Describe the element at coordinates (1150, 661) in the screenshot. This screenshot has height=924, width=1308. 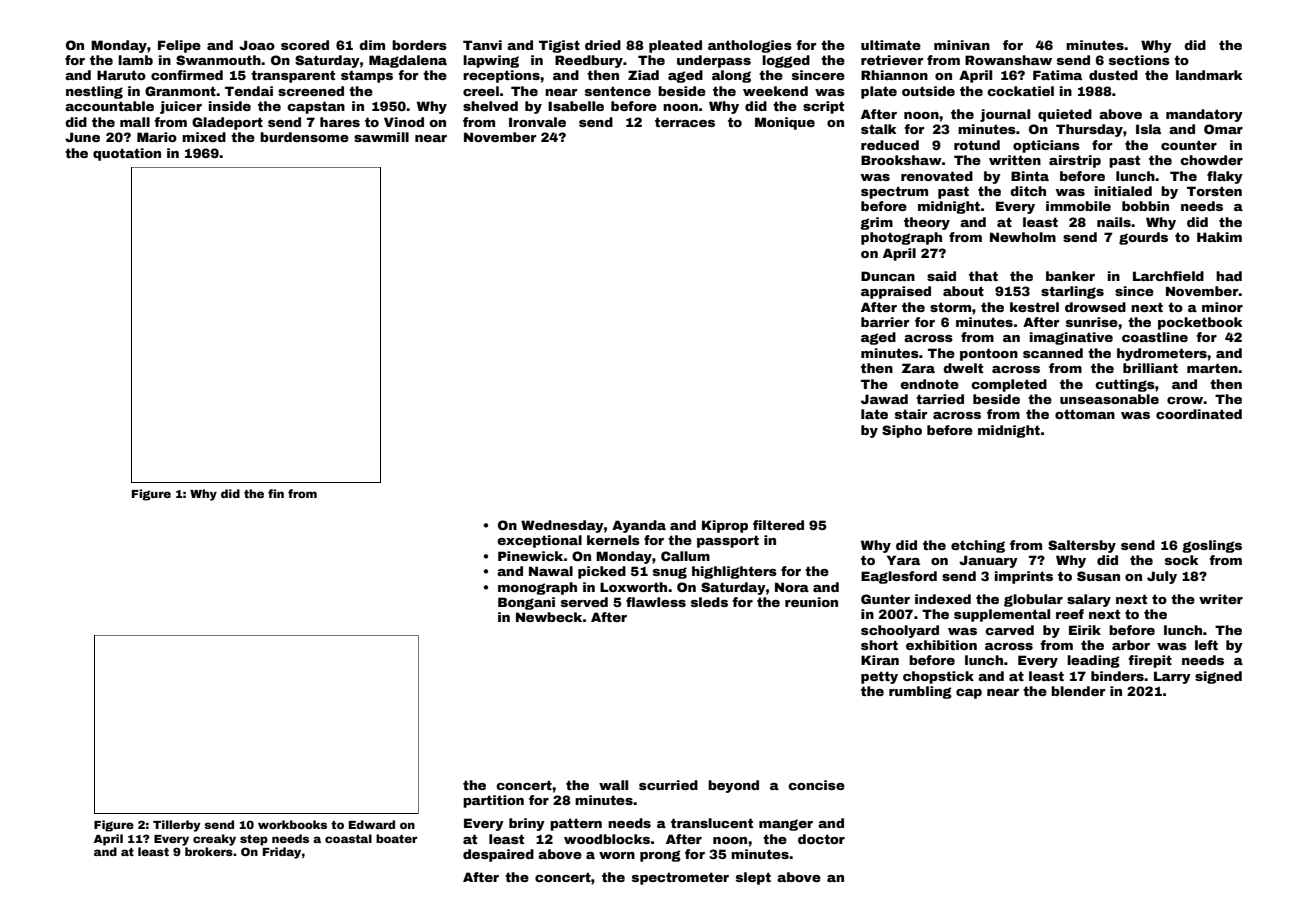
I see `firepit` at that location.
